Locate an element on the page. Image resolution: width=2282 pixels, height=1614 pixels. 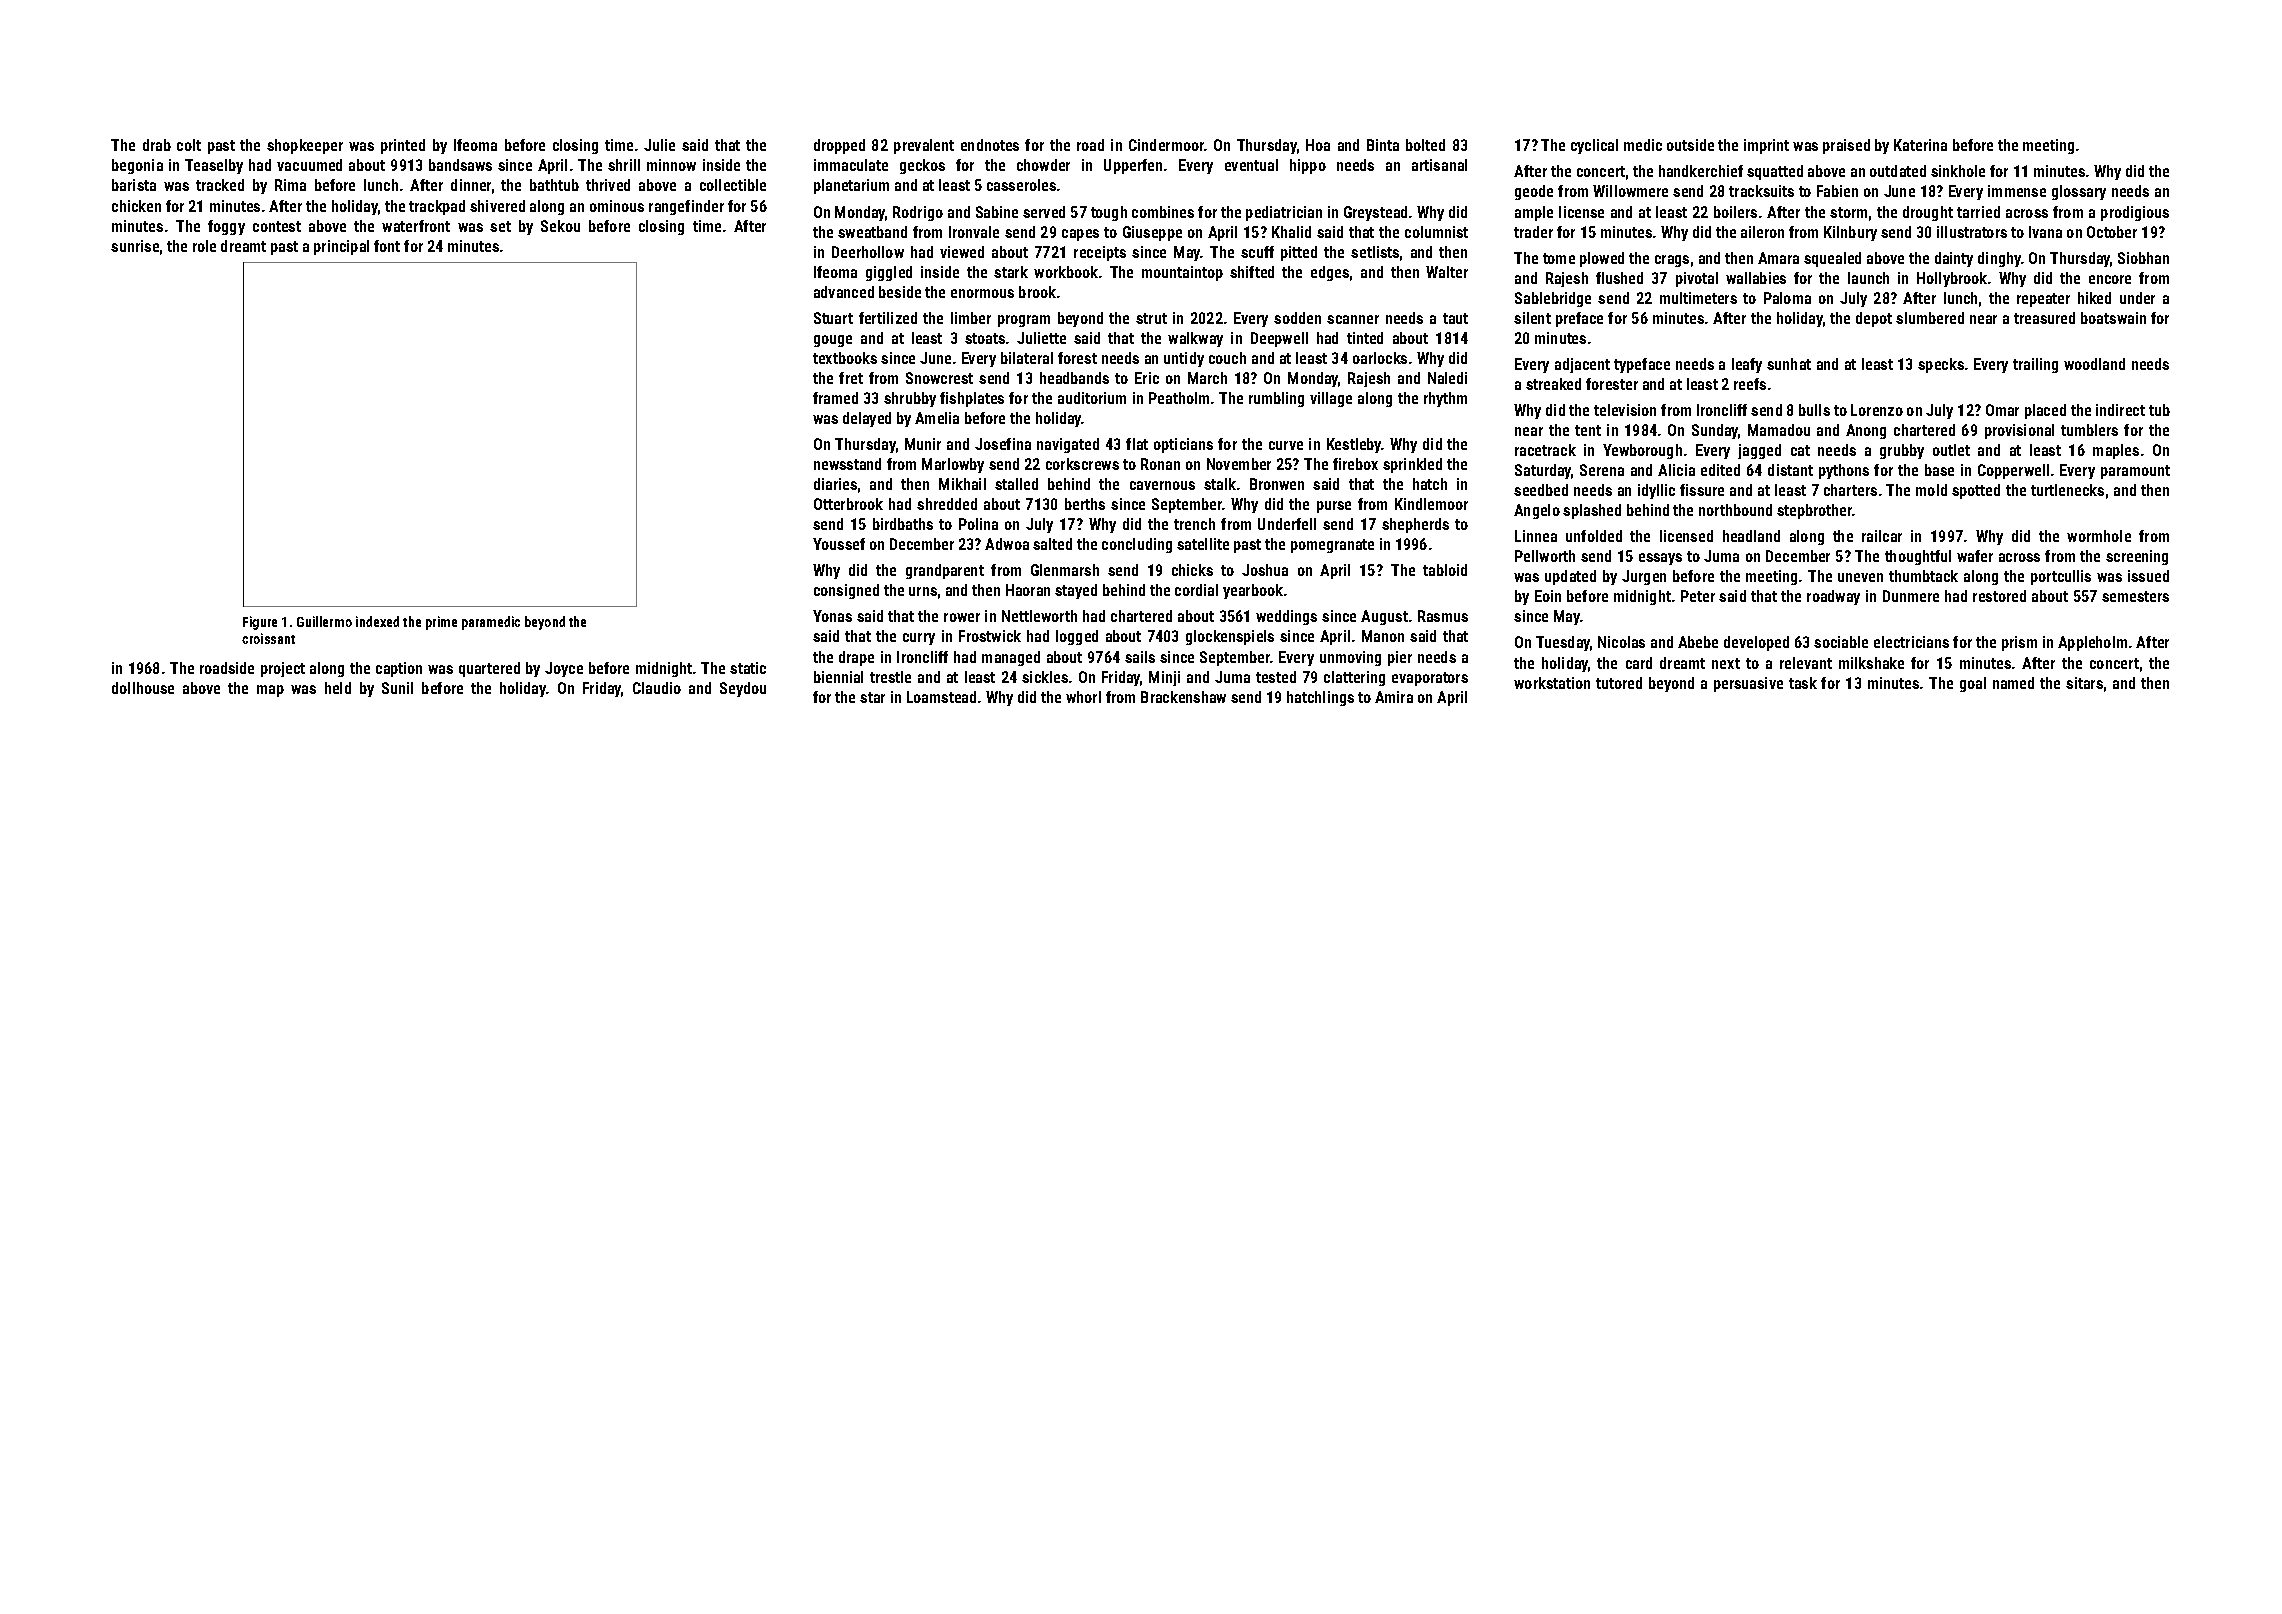
Figure is located at coordinates (260, 623).
